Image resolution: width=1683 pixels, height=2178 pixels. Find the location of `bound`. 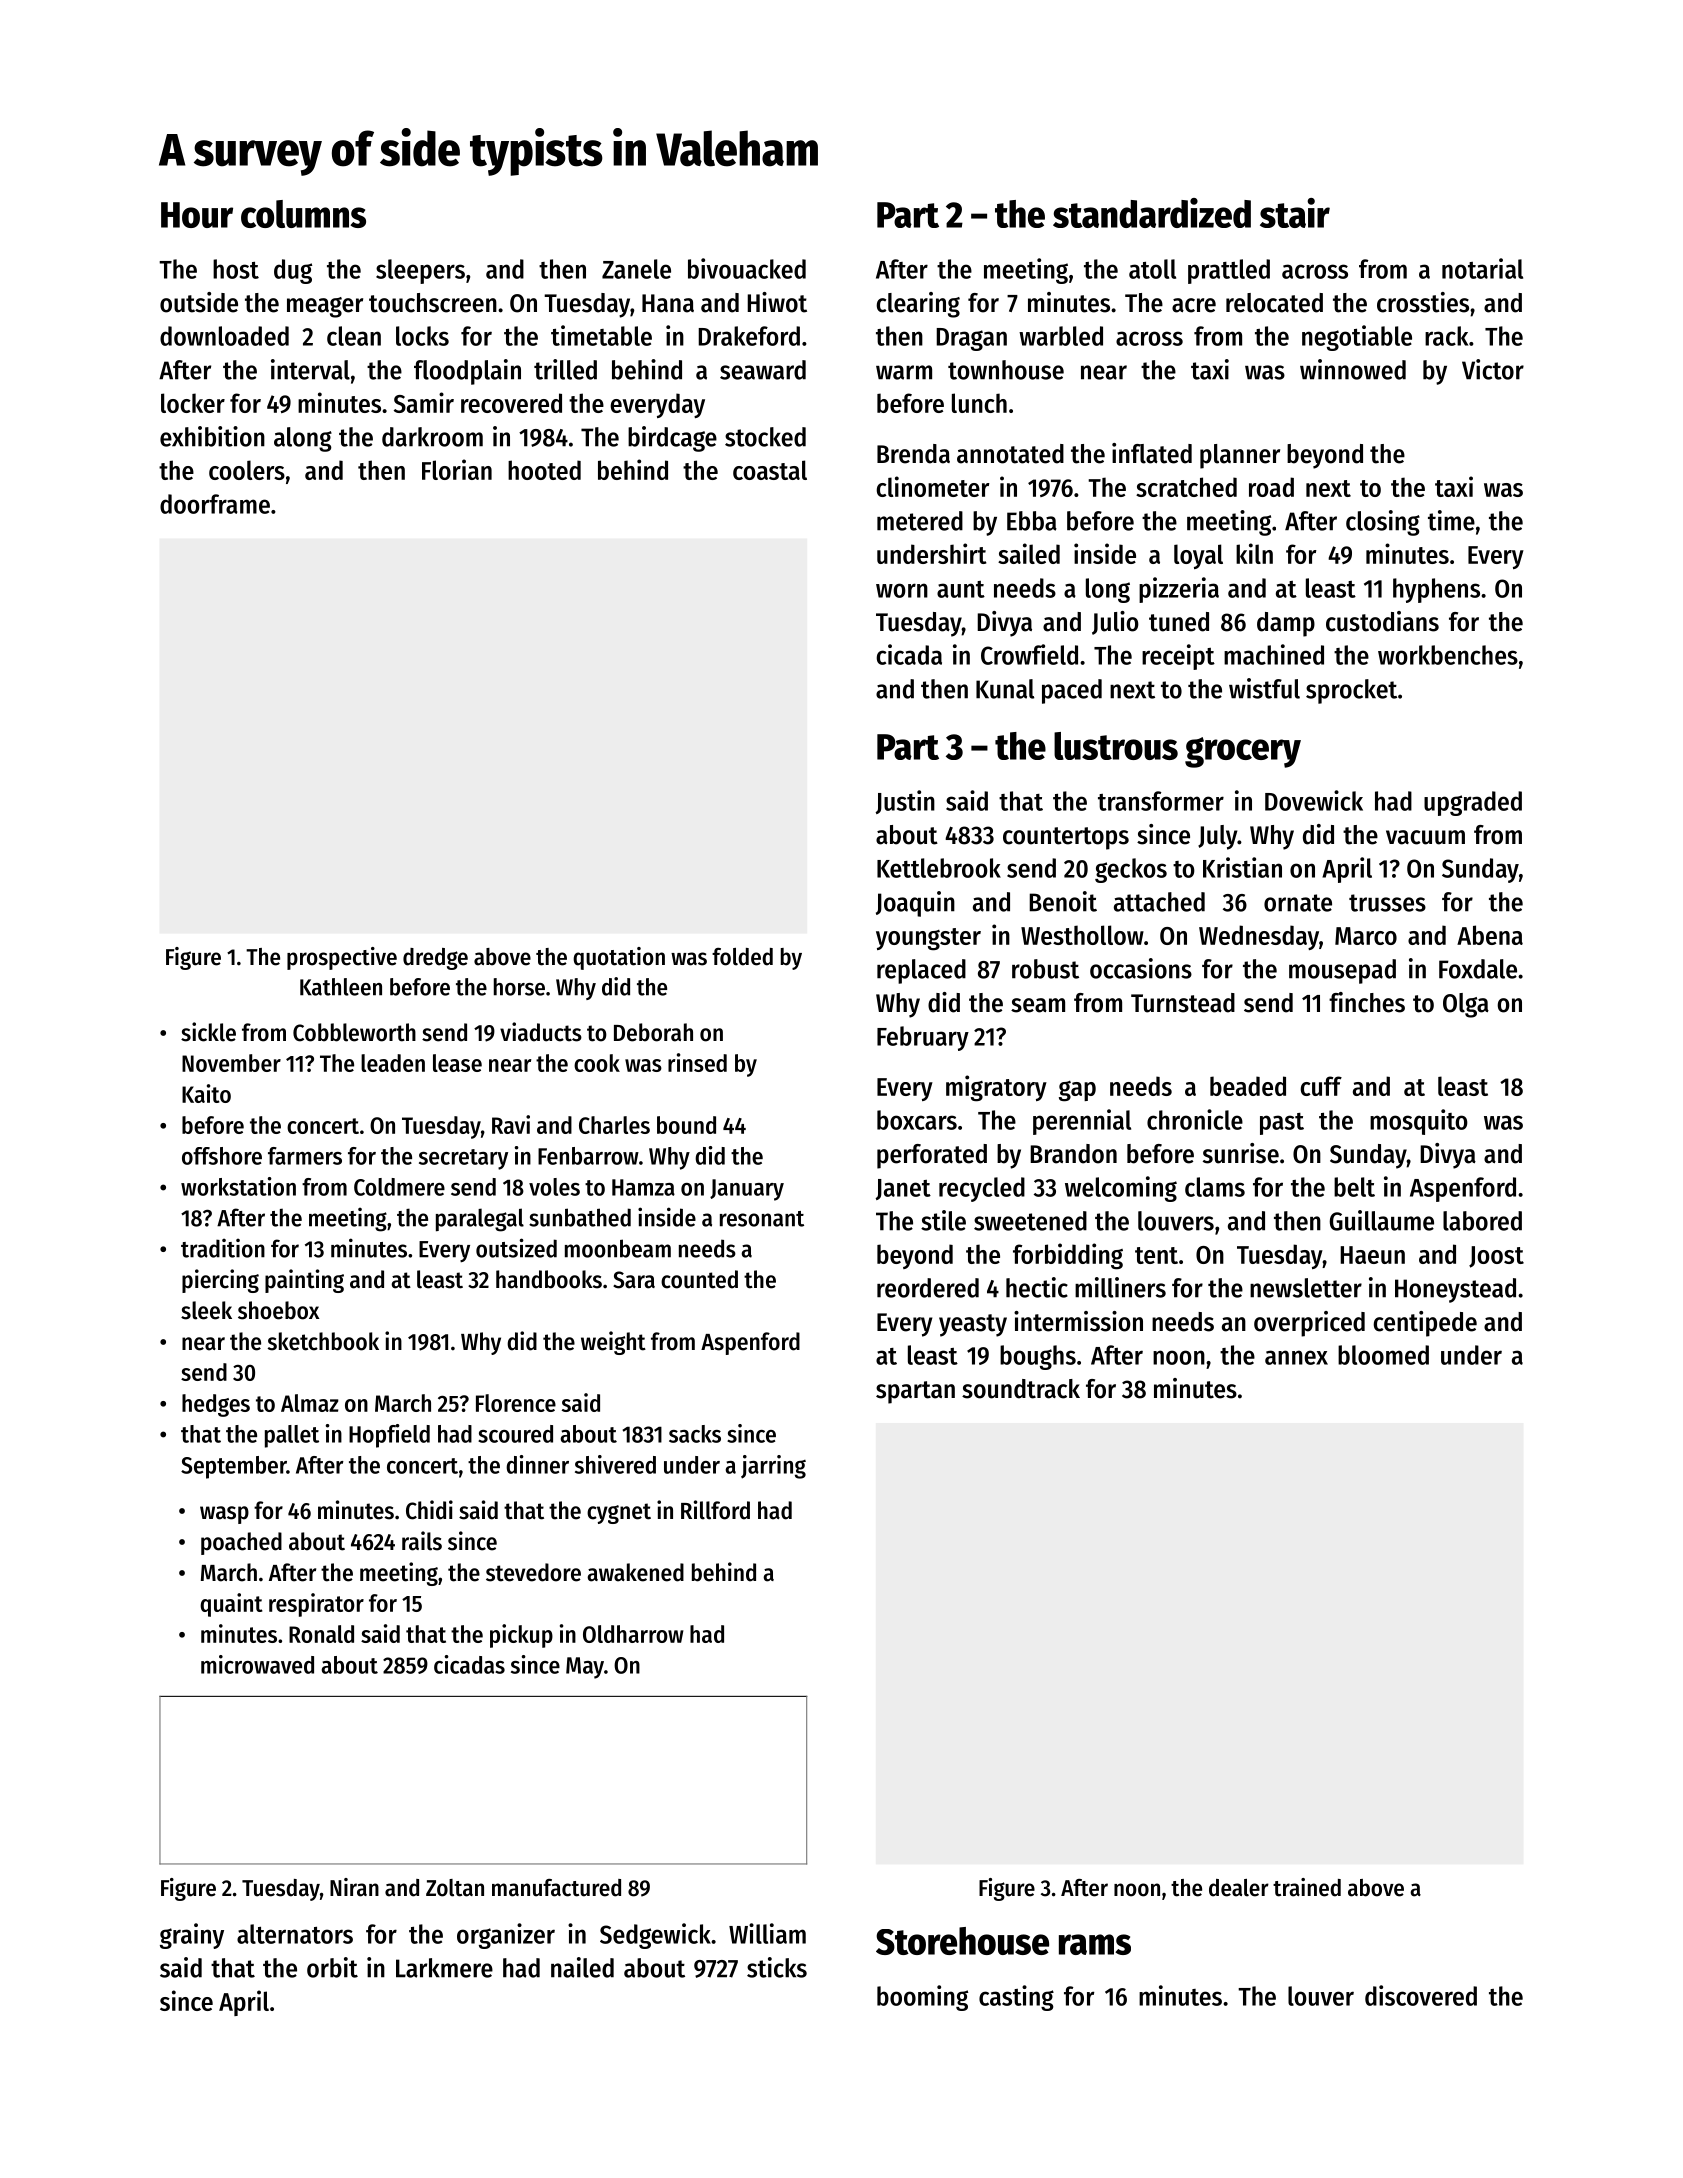

bound is located at coordinates (686, 1125).
